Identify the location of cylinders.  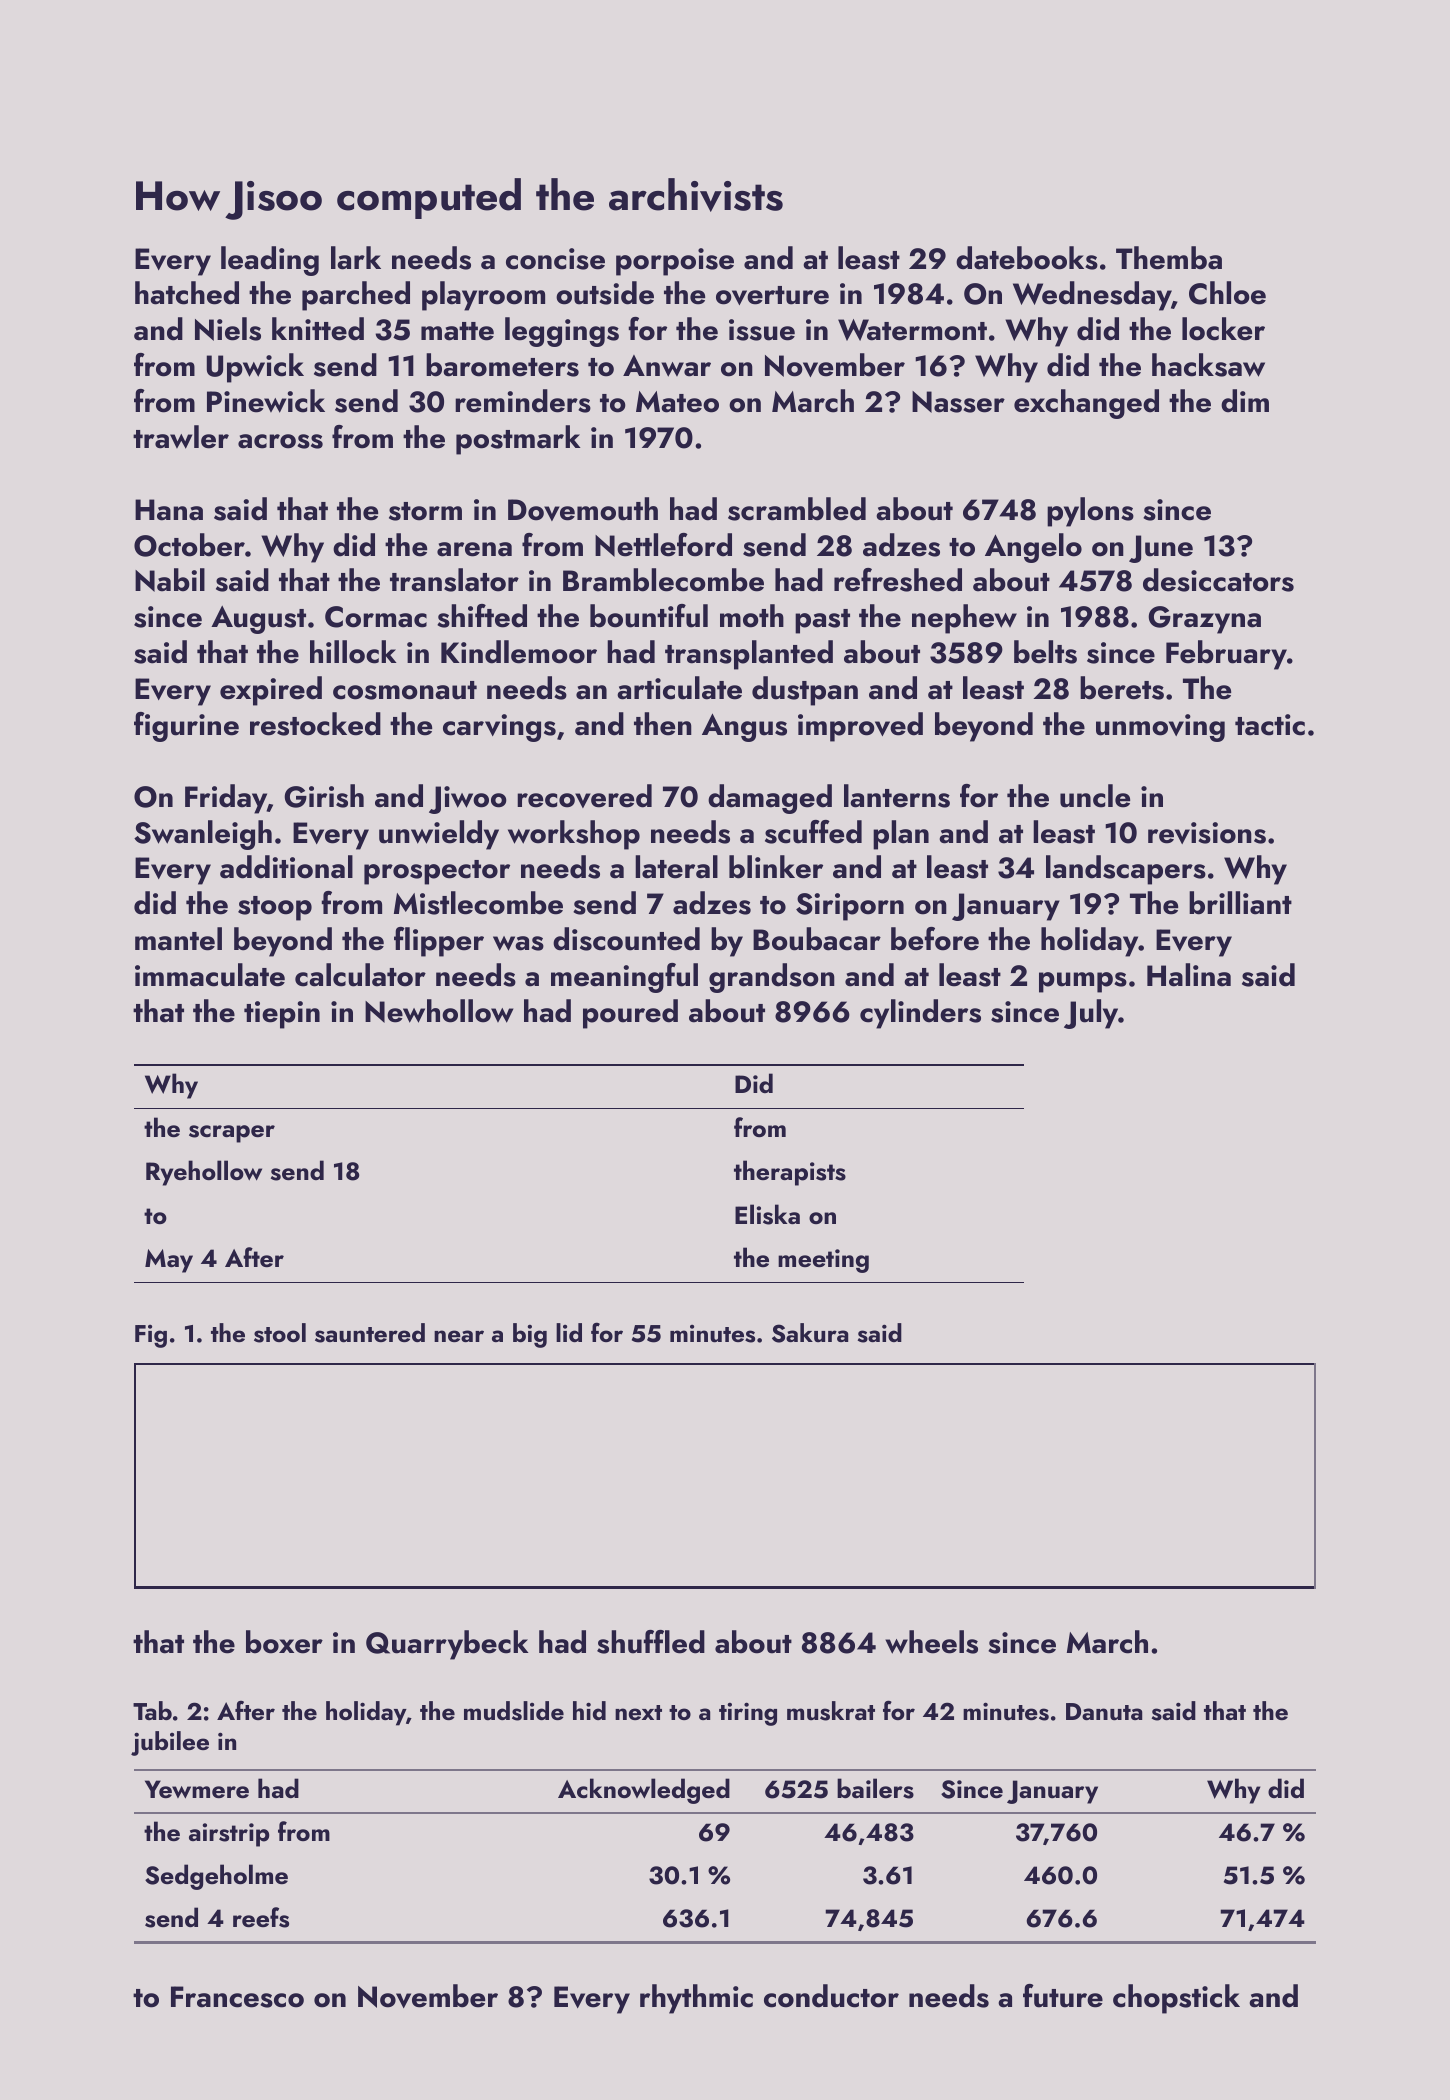
(920, 1014).
